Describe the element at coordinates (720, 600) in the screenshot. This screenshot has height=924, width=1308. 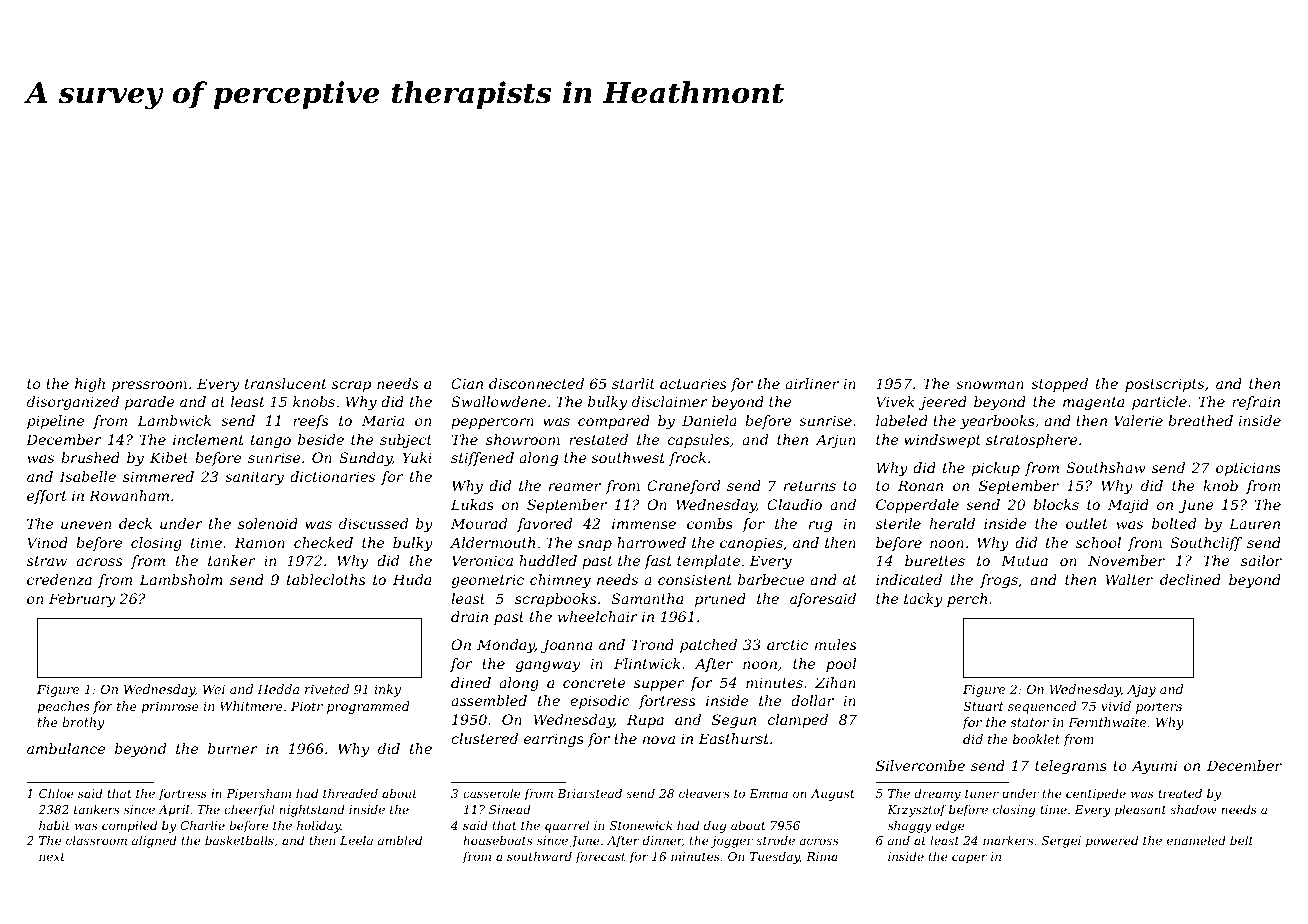
I see `pruned` at that location.
